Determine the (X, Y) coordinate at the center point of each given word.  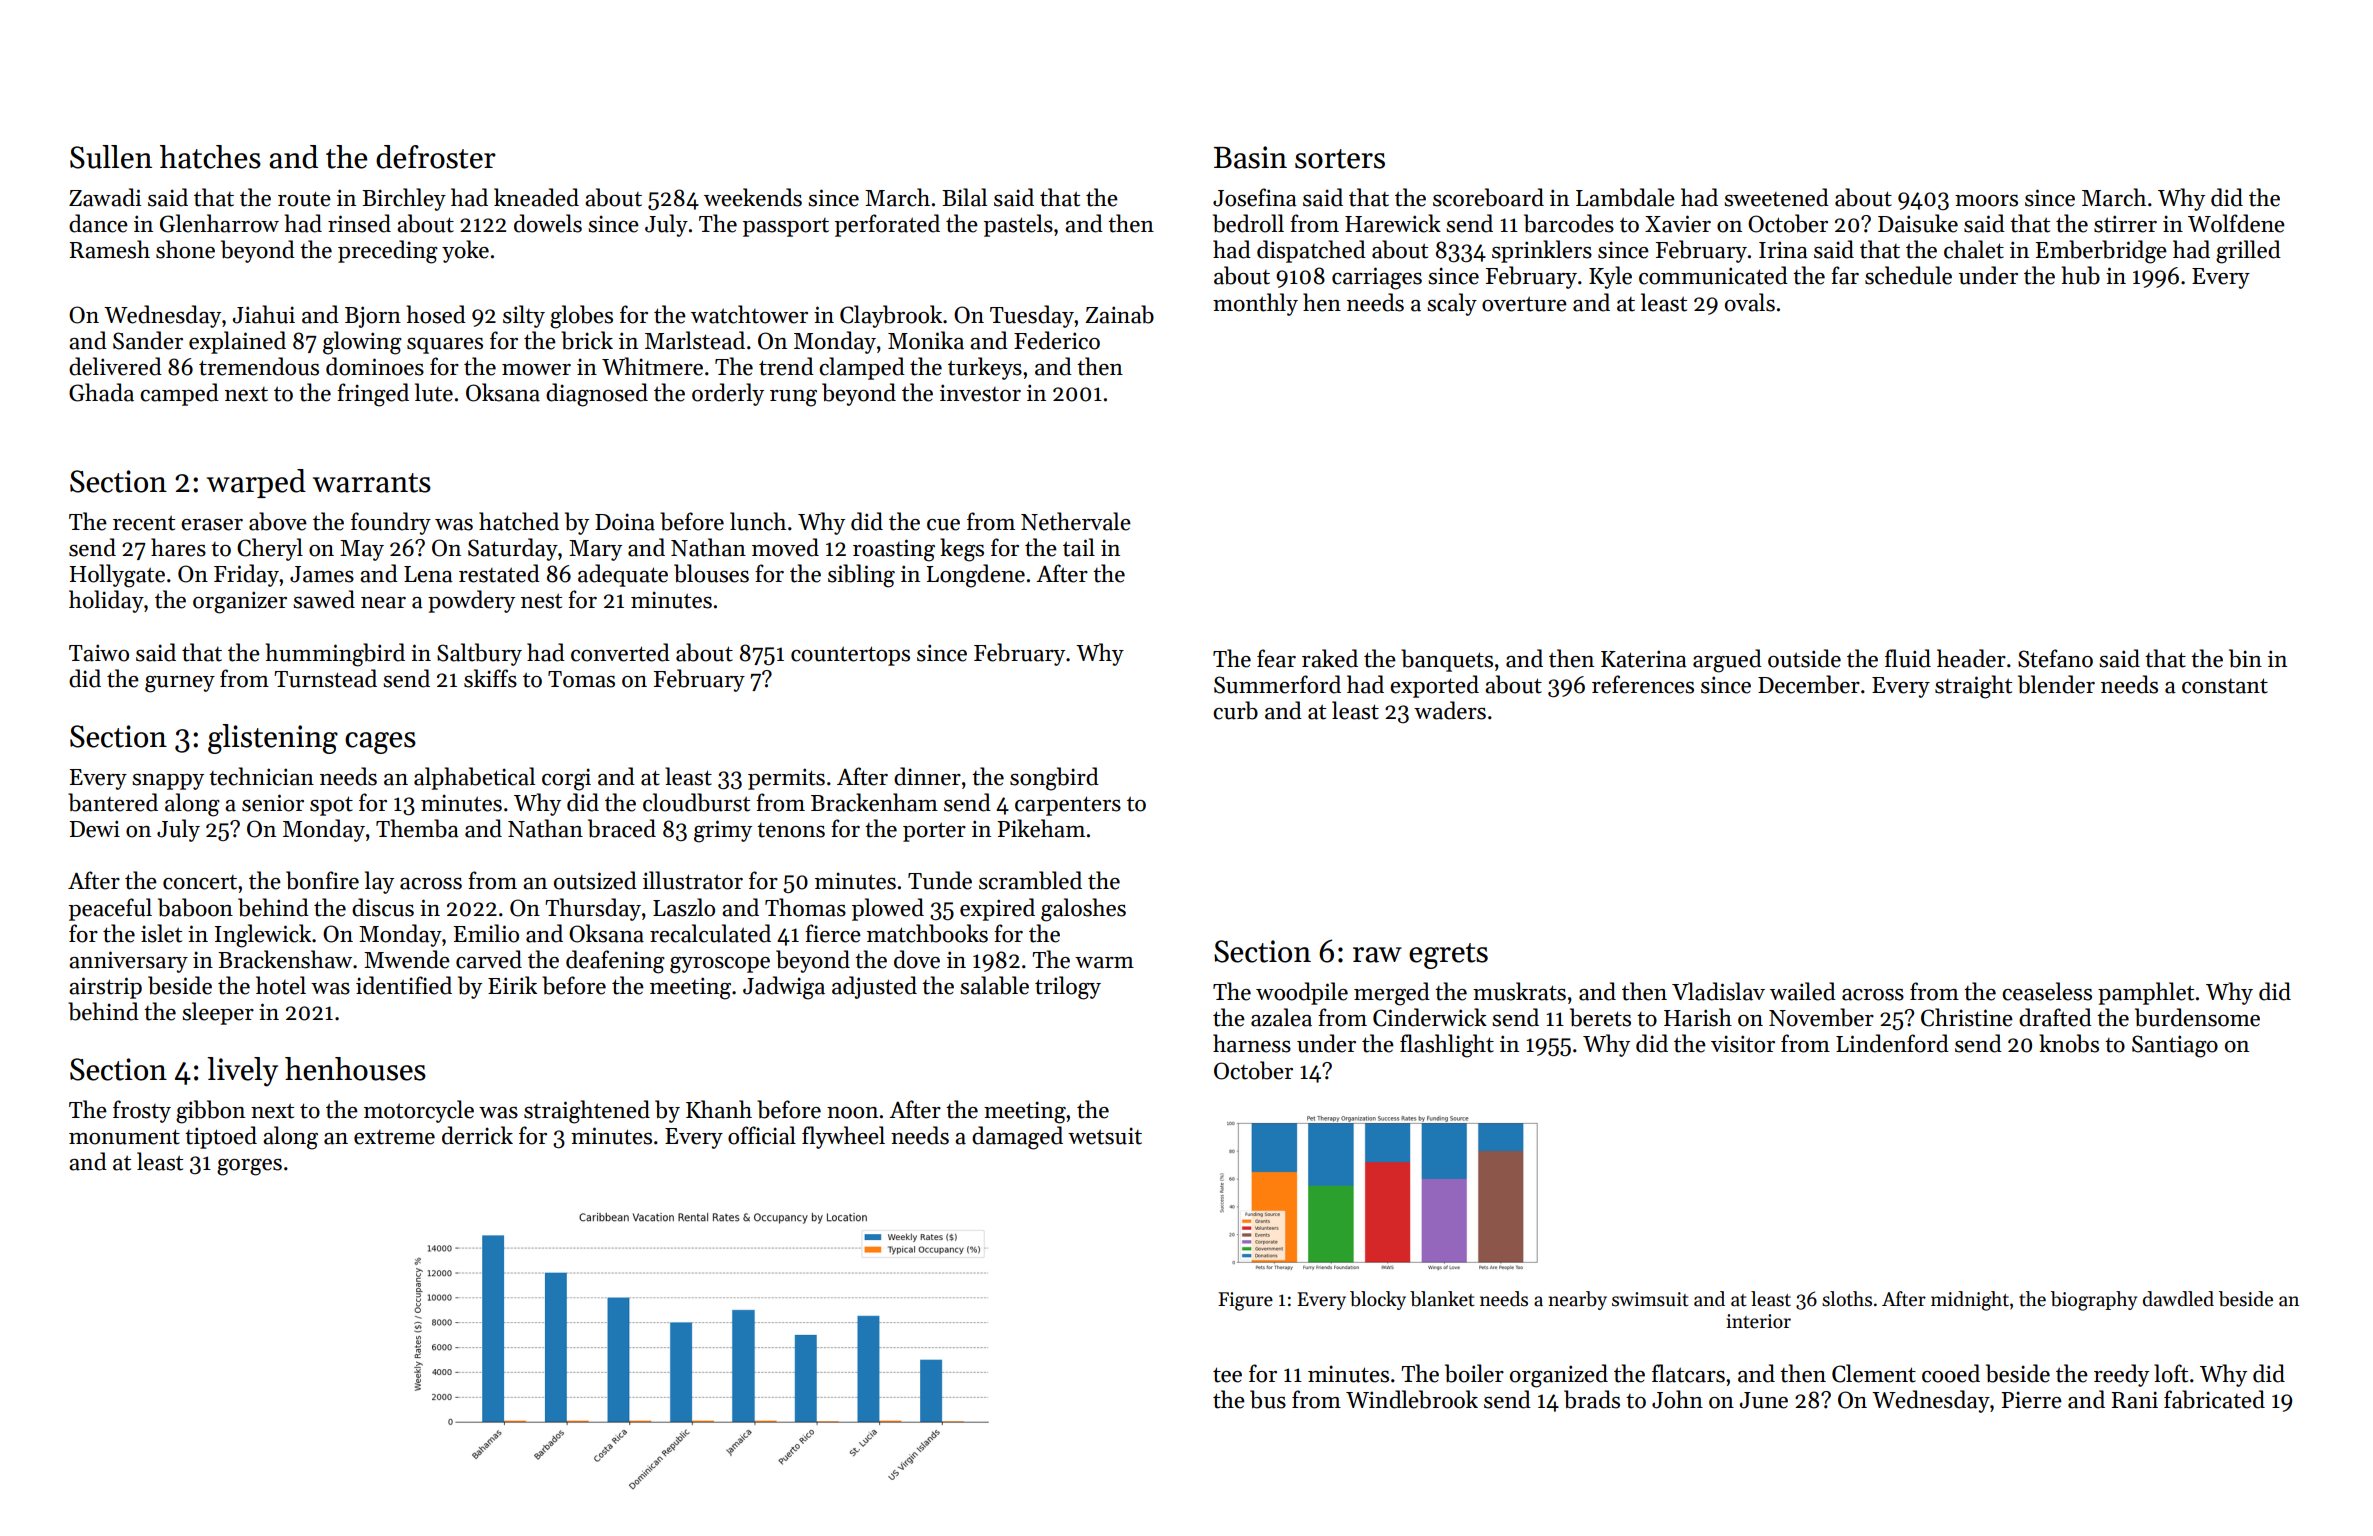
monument (124, 1137)
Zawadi (105, 197)
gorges (249, 1167)
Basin (1250, 157)
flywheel (843, 1137)
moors (1986, 201)
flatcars (1688, 1373)
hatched (519, 521)
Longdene (975, 576)
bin (2245, 658)
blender (2056, 684)
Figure (1245, 1301)
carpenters (1068, 806)
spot (331, 806)
